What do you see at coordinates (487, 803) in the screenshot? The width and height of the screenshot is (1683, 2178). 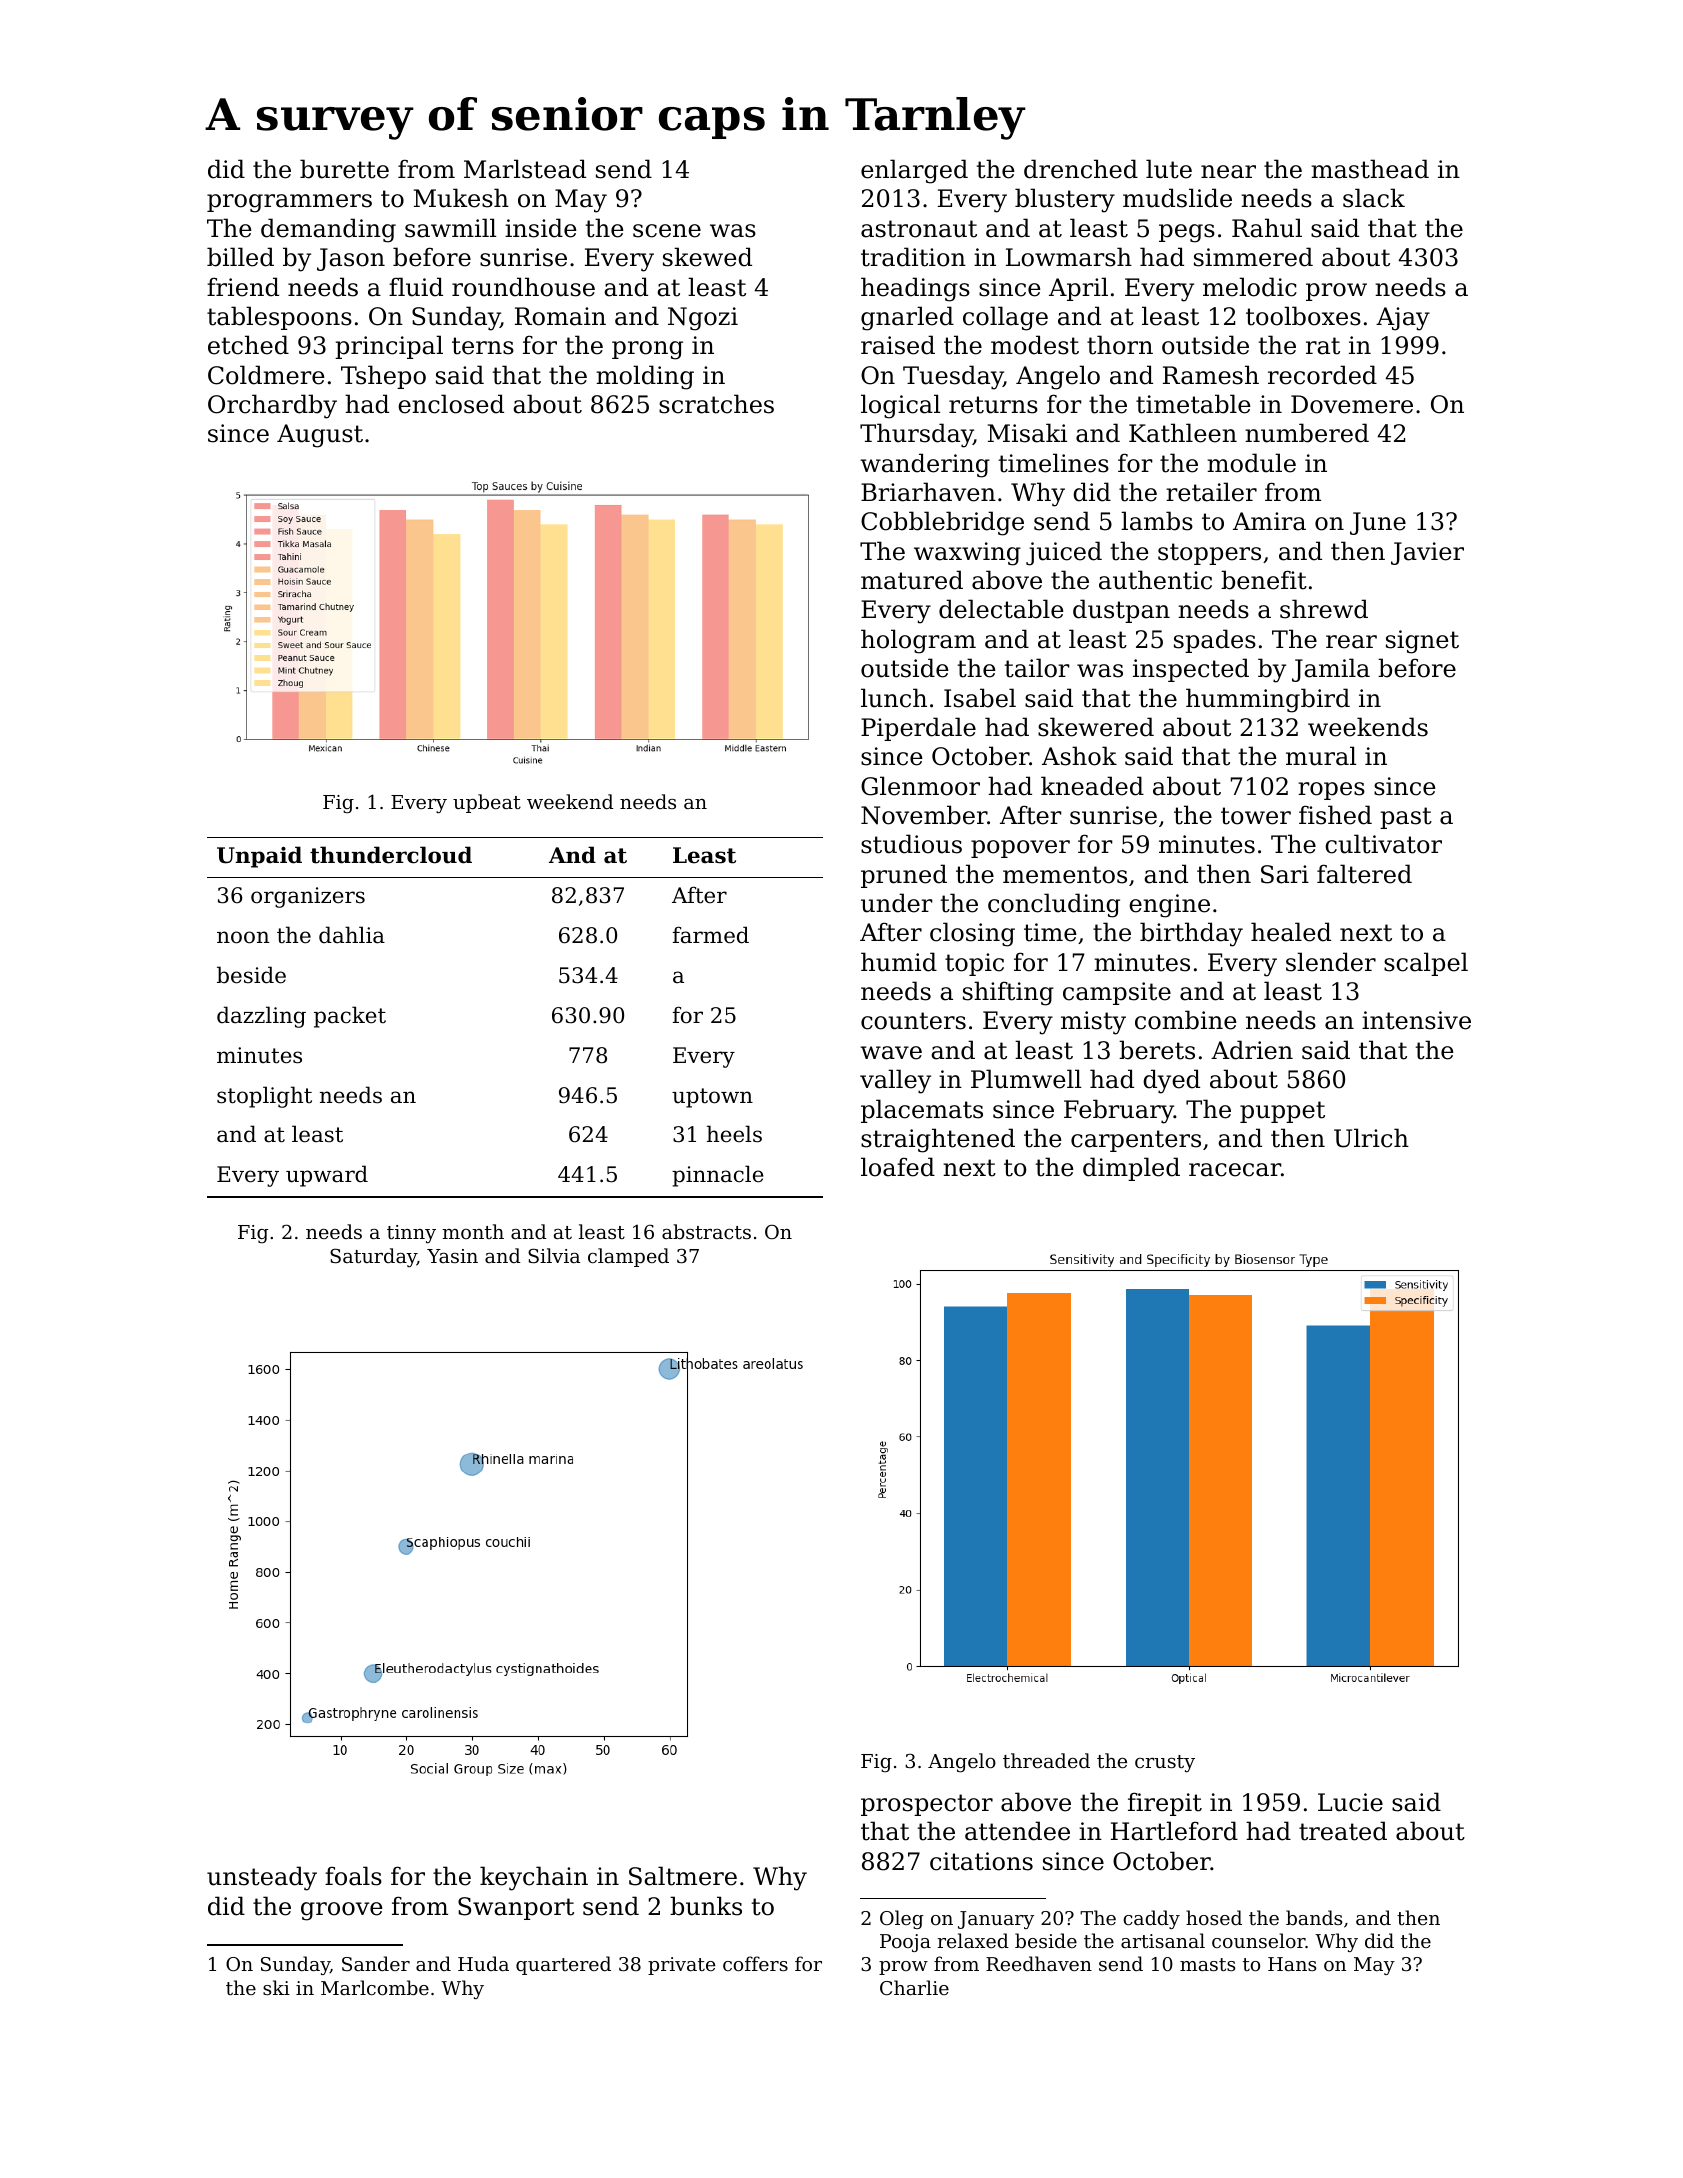 I see `upbeat` at bounding box center [487, 803].
